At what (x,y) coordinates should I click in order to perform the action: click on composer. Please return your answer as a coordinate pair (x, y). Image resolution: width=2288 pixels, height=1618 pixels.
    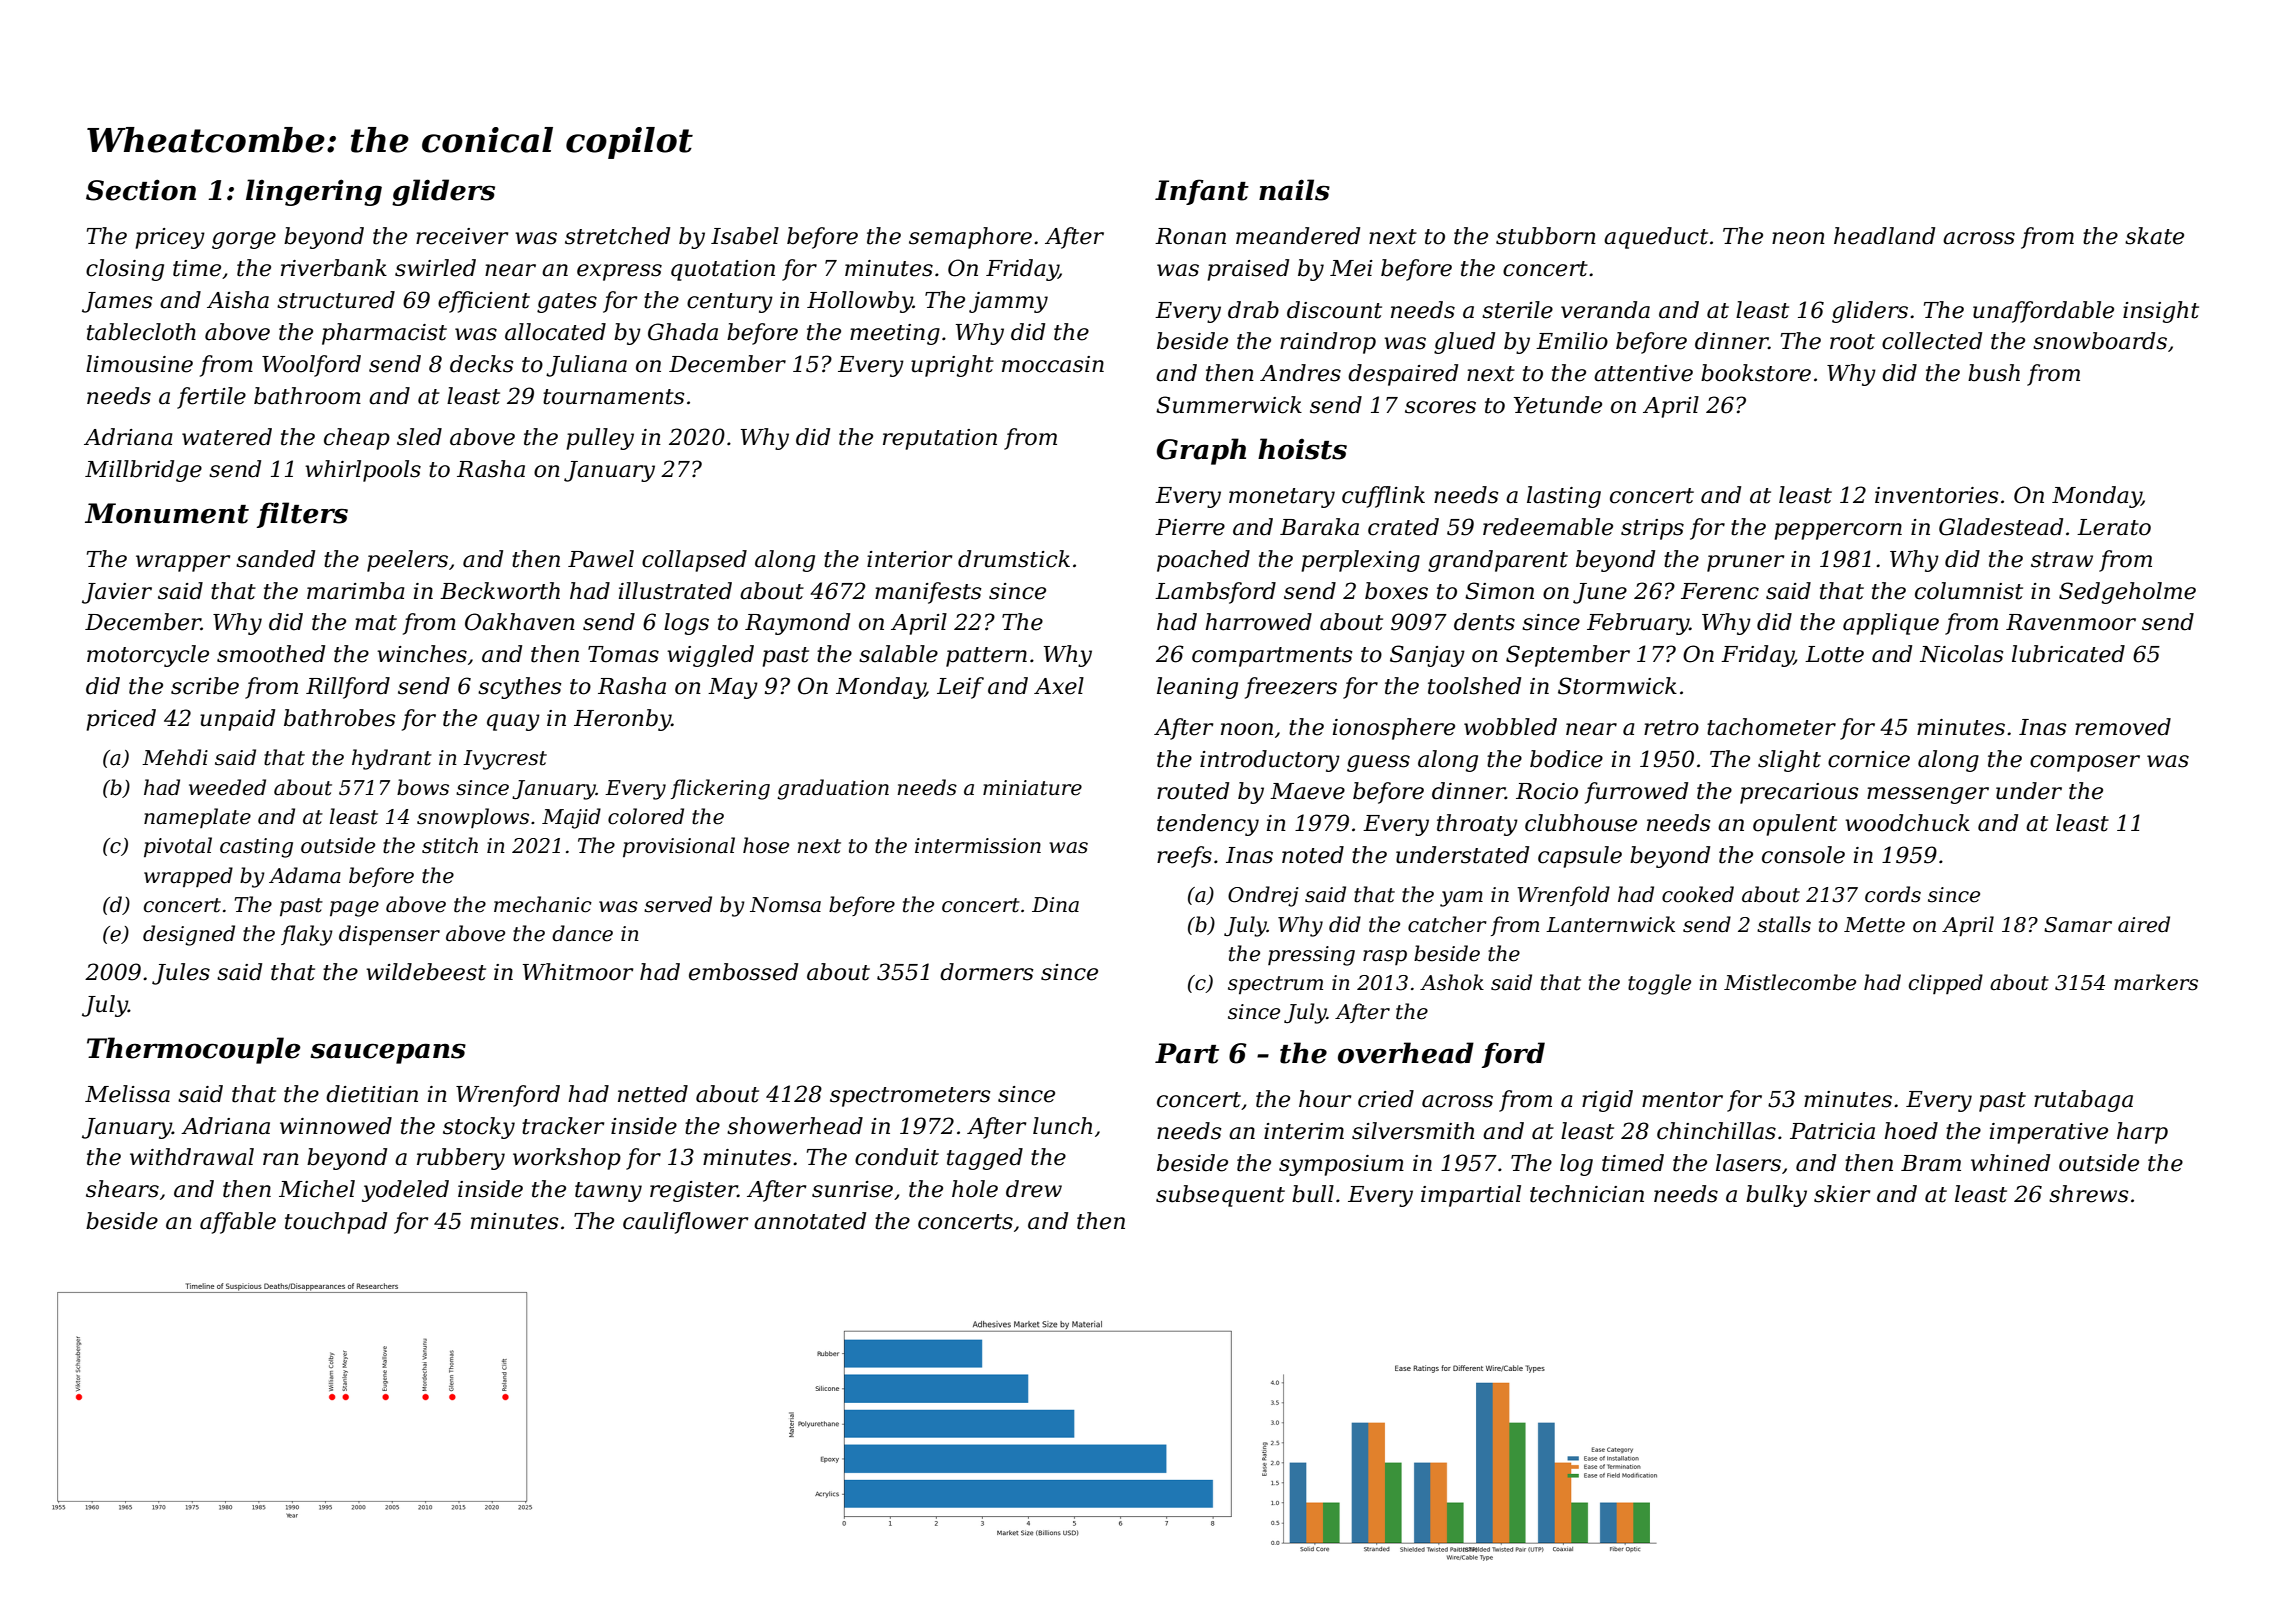
    Looking at the image, I should click on (2085, 763).
